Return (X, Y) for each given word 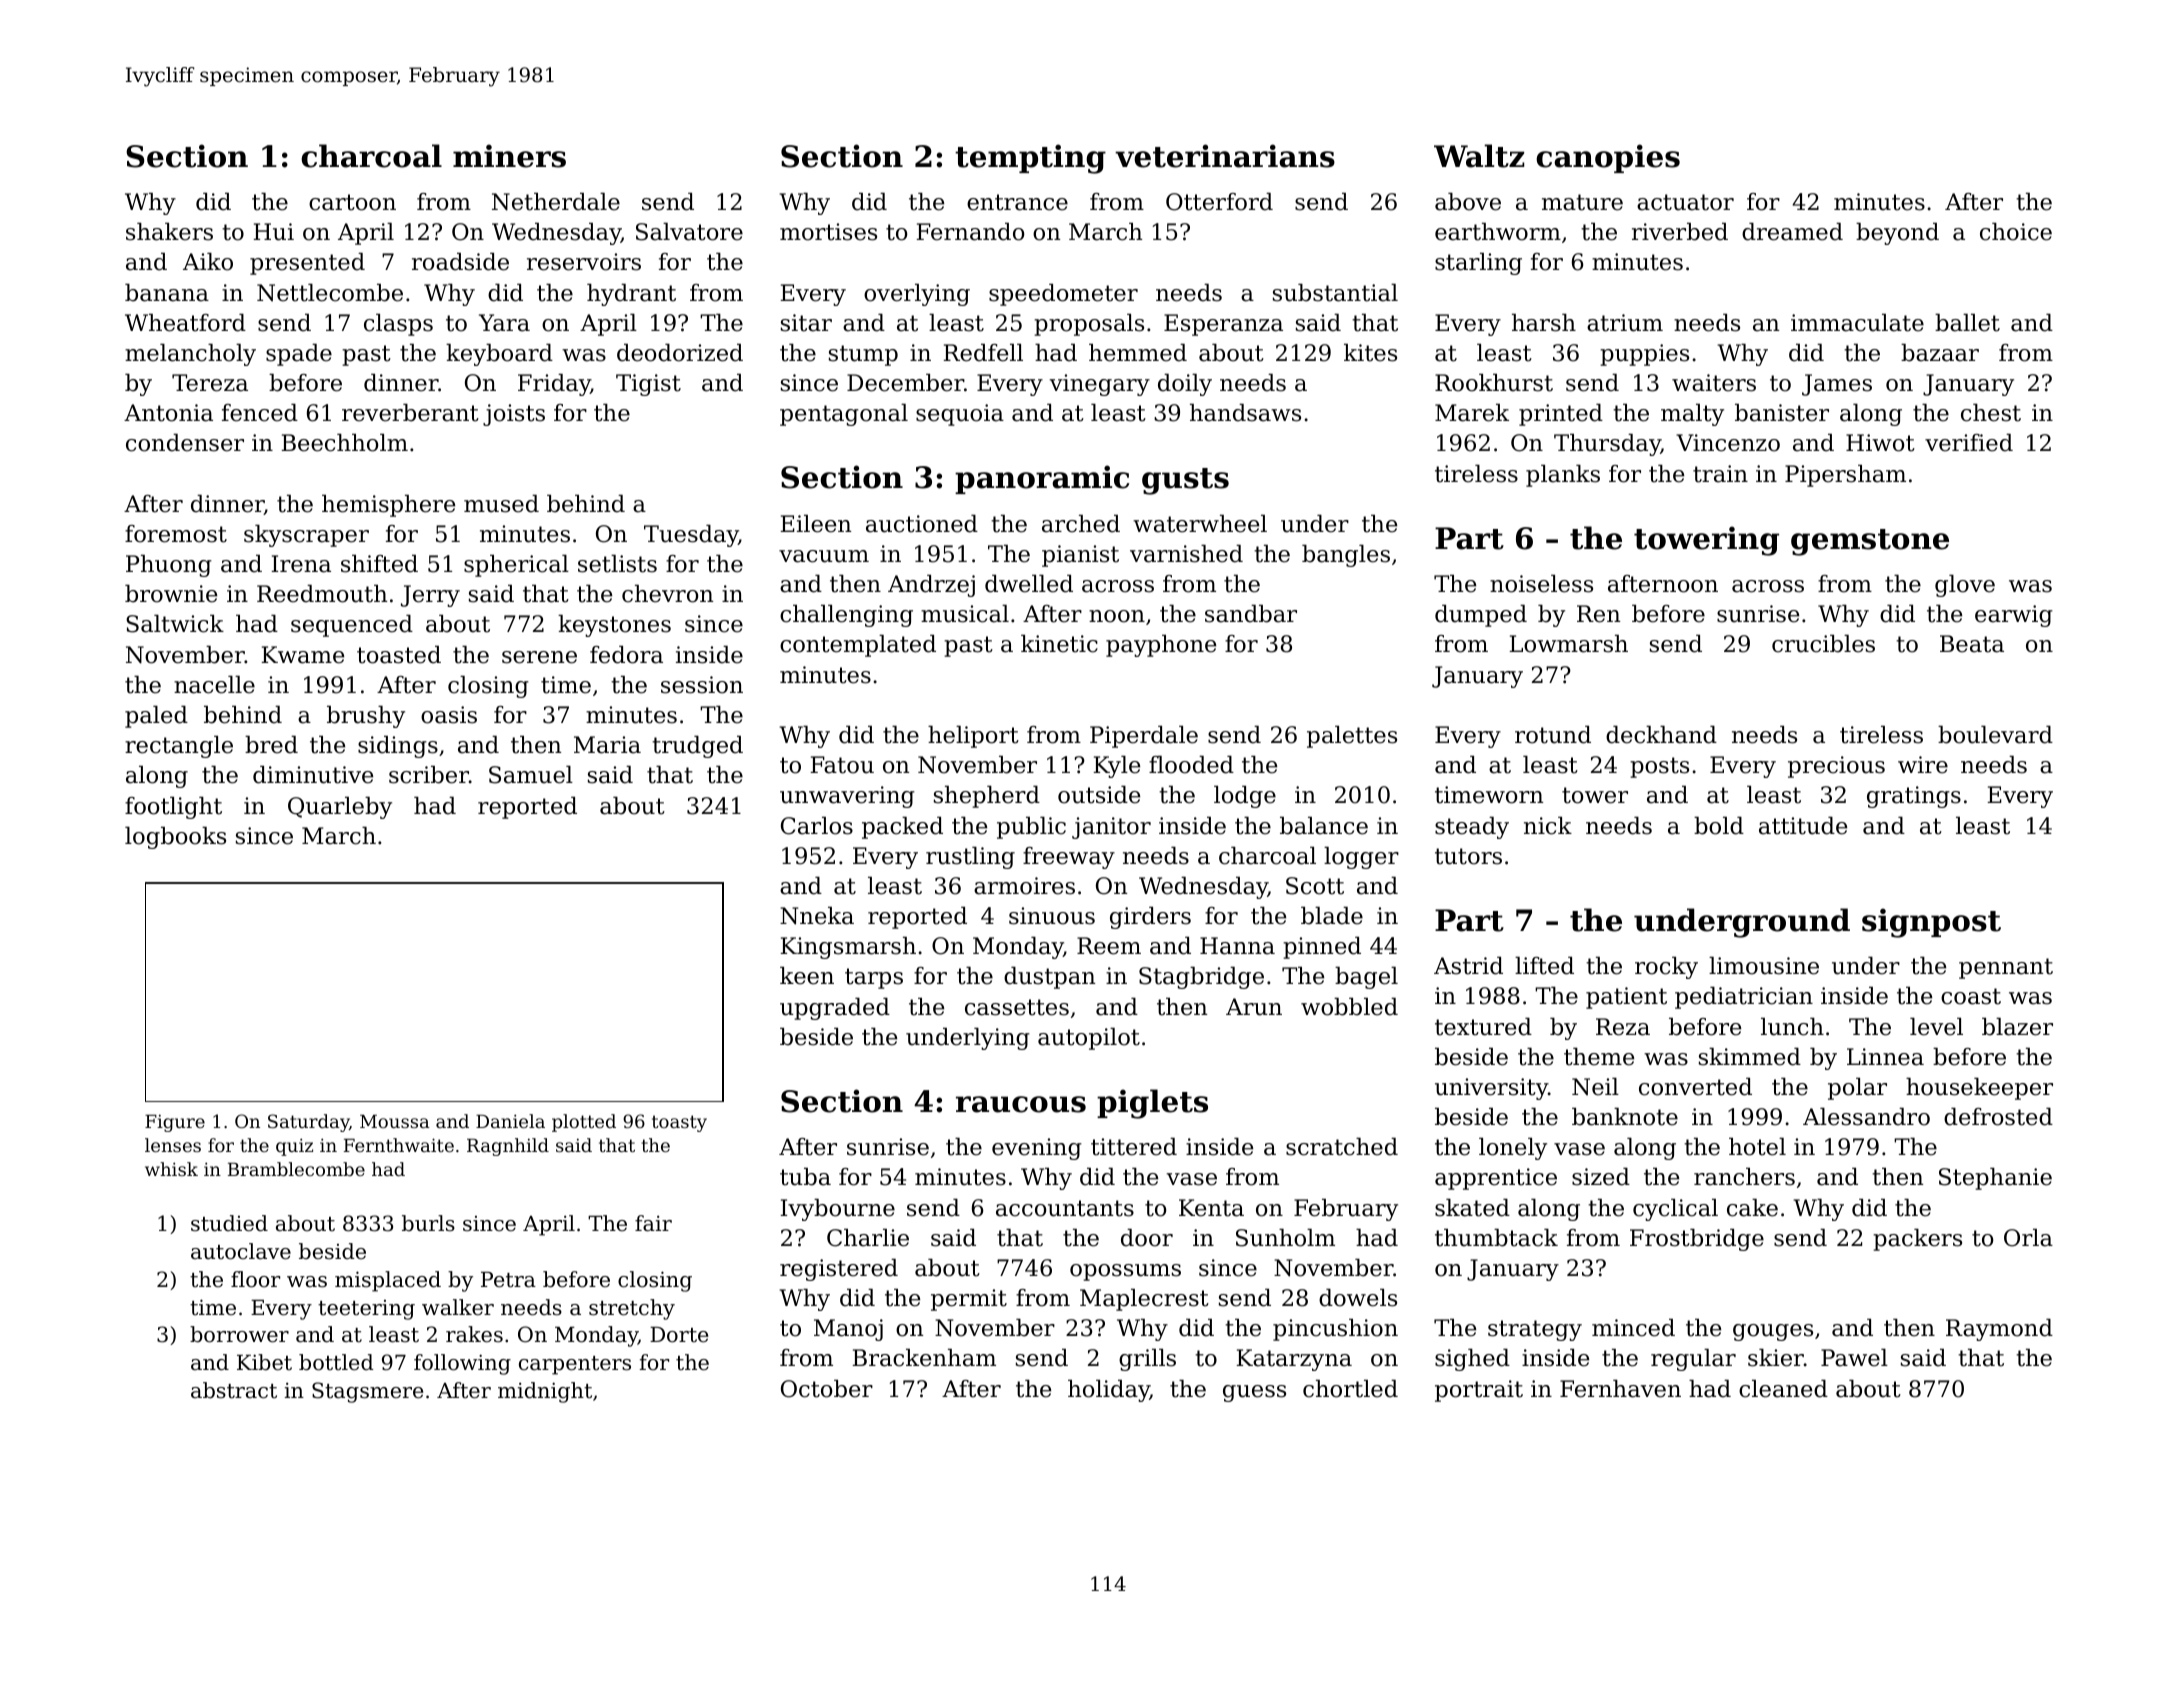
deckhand (1661, 735)
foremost (176, 534)
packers (1917, 1240)
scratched (1342, 1147)
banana (167, 293)
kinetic (1059, 644)
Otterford (1219, 202)
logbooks (175, 838)
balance (1324, 826)
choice (2016, 232)
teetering (366, 1310)
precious (1836, 767)
